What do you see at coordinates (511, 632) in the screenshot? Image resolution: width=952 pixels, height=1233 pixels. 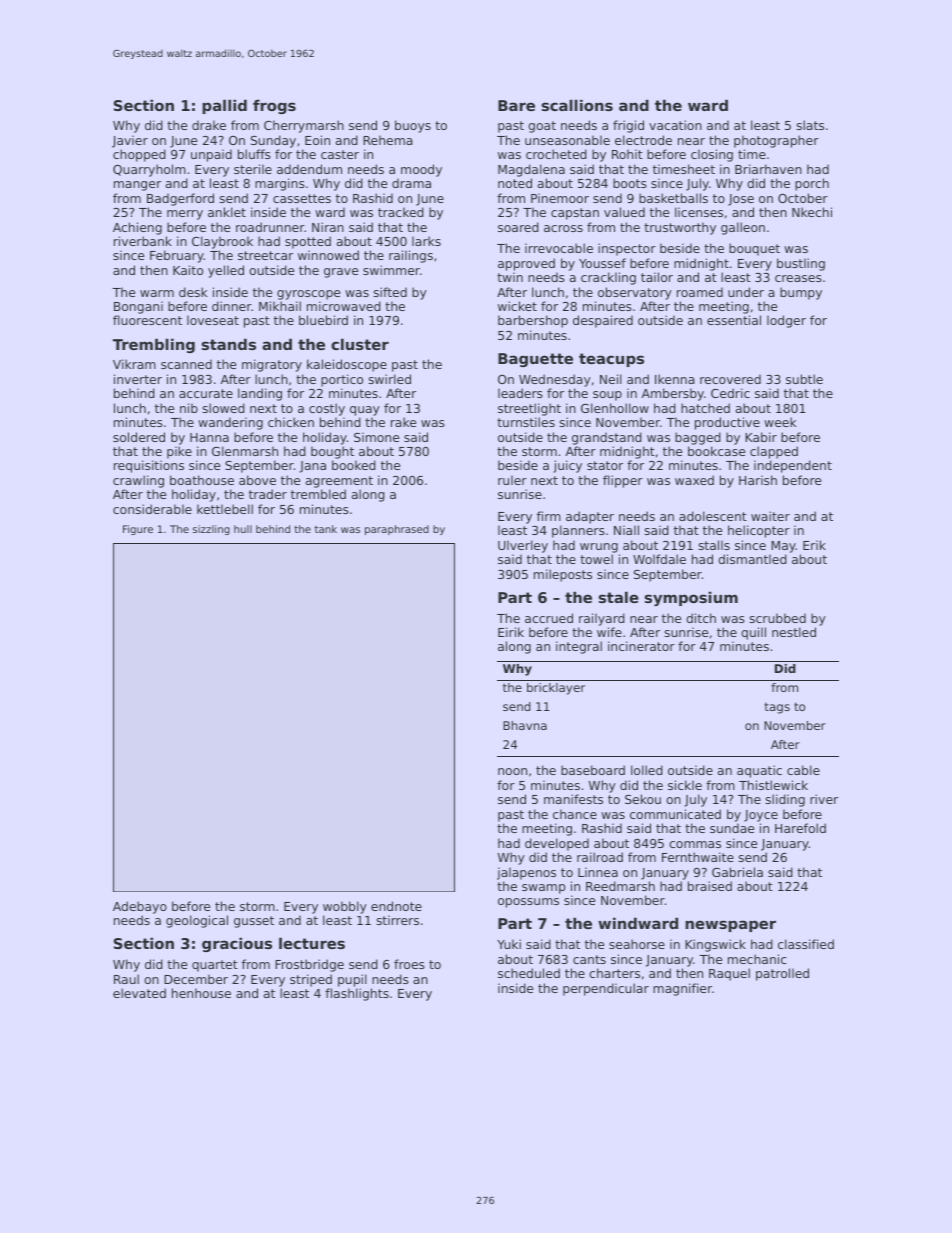 I see `Eirik` at bounding box center [511, 632].
